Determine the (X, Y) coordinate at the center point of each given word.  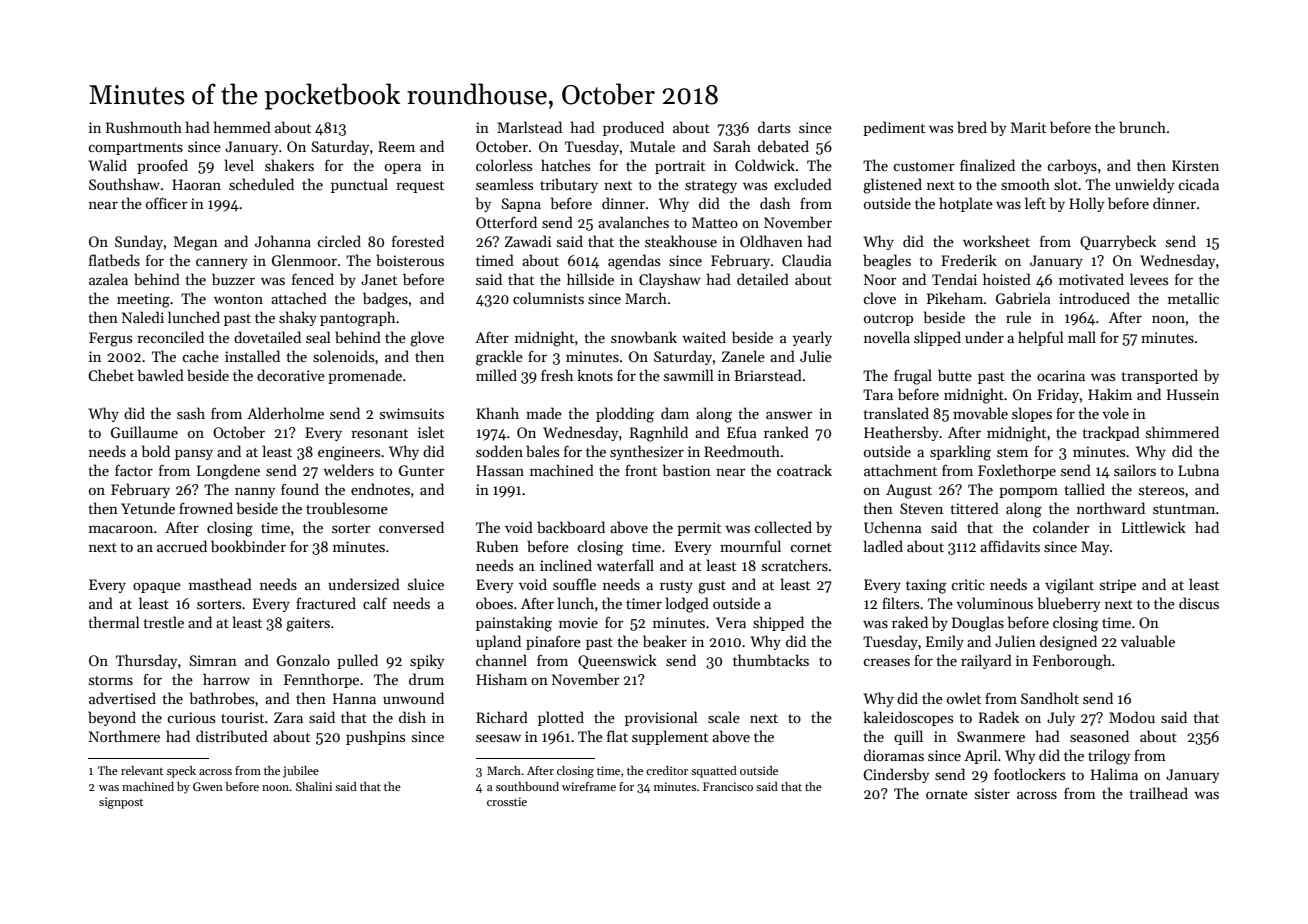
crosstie (507, 801)
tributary (569, 185)
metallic (1193, 298)
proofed (162, 166)
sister (992, 793)
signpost (121, 803)
